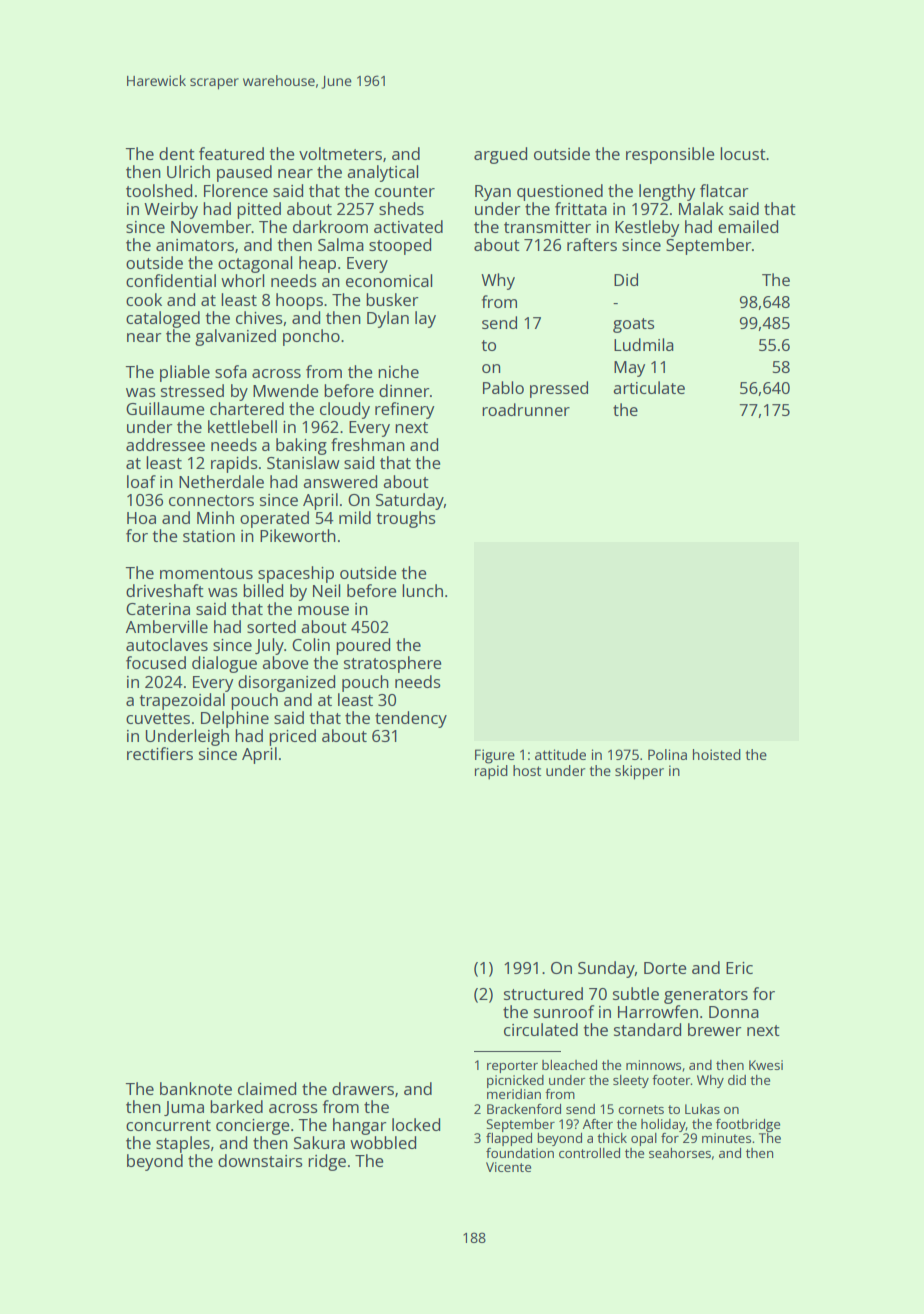 The width and height of the screenshot is (924, 1314). I want to click on locust, so click(743, 153).
